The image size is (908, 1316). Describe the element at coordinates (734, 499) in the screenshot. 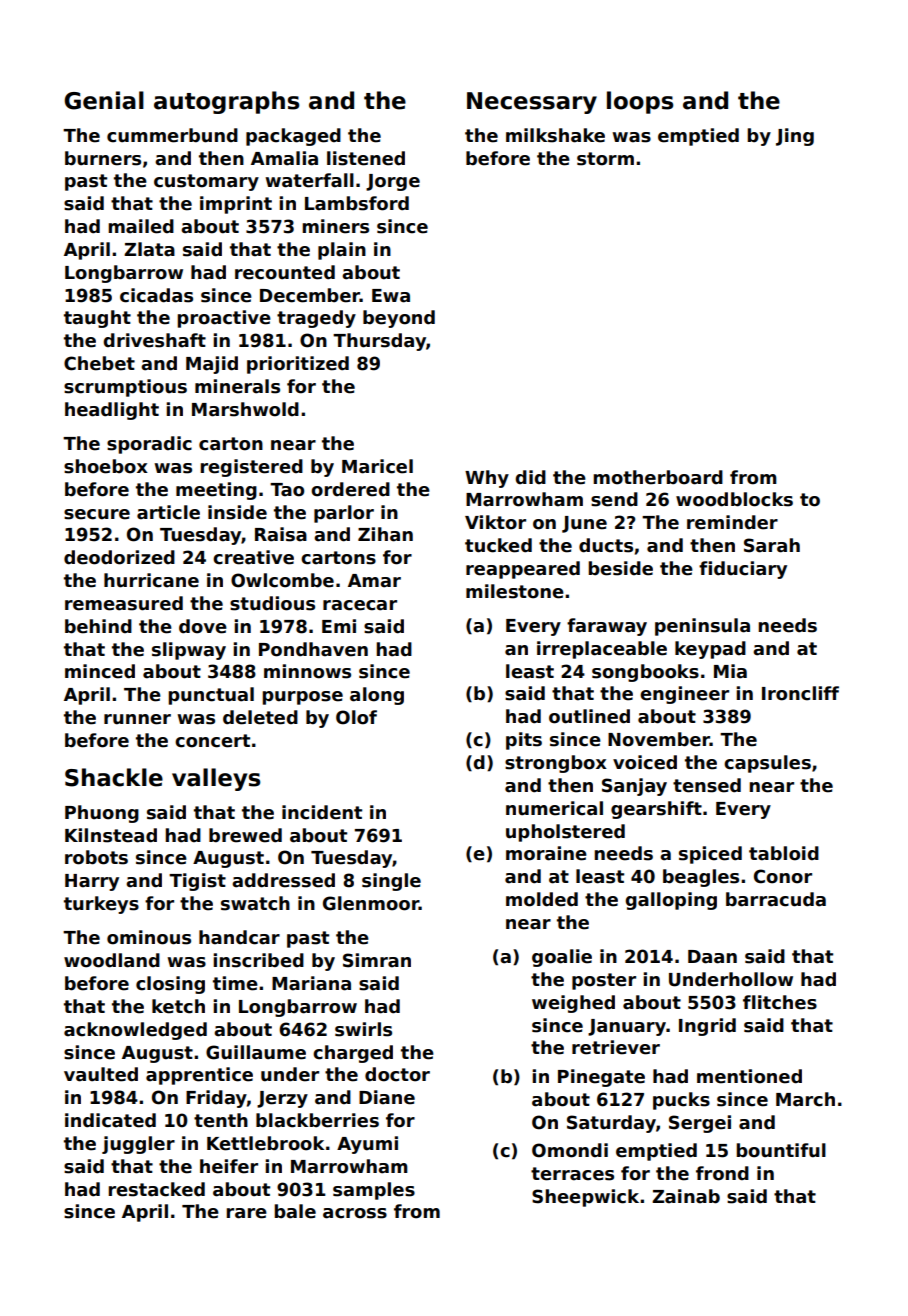

I see `woodblocks` at that location.
